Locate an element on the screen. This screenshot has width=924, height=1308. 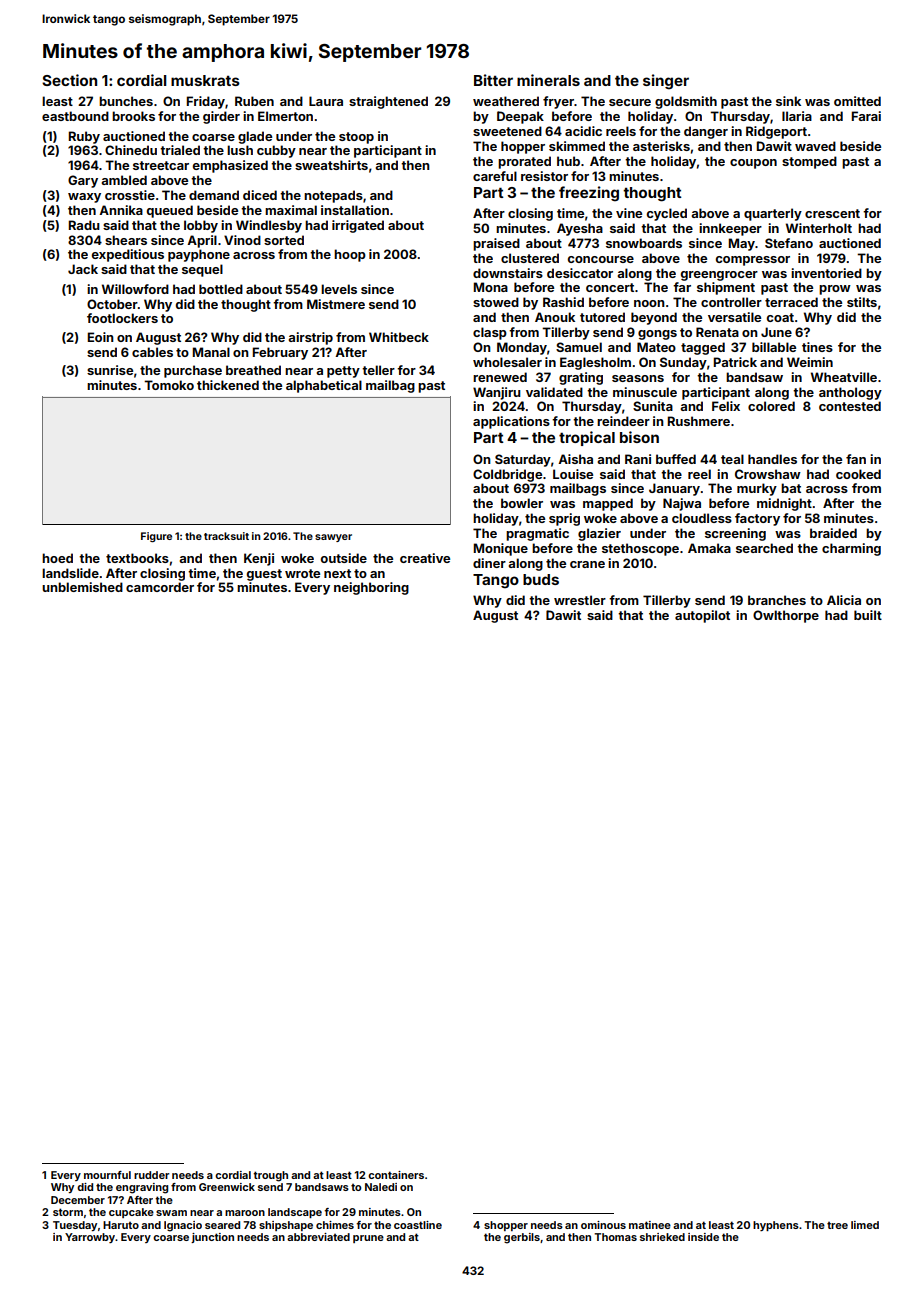
Ruby is located at coordinates (84, 137).
